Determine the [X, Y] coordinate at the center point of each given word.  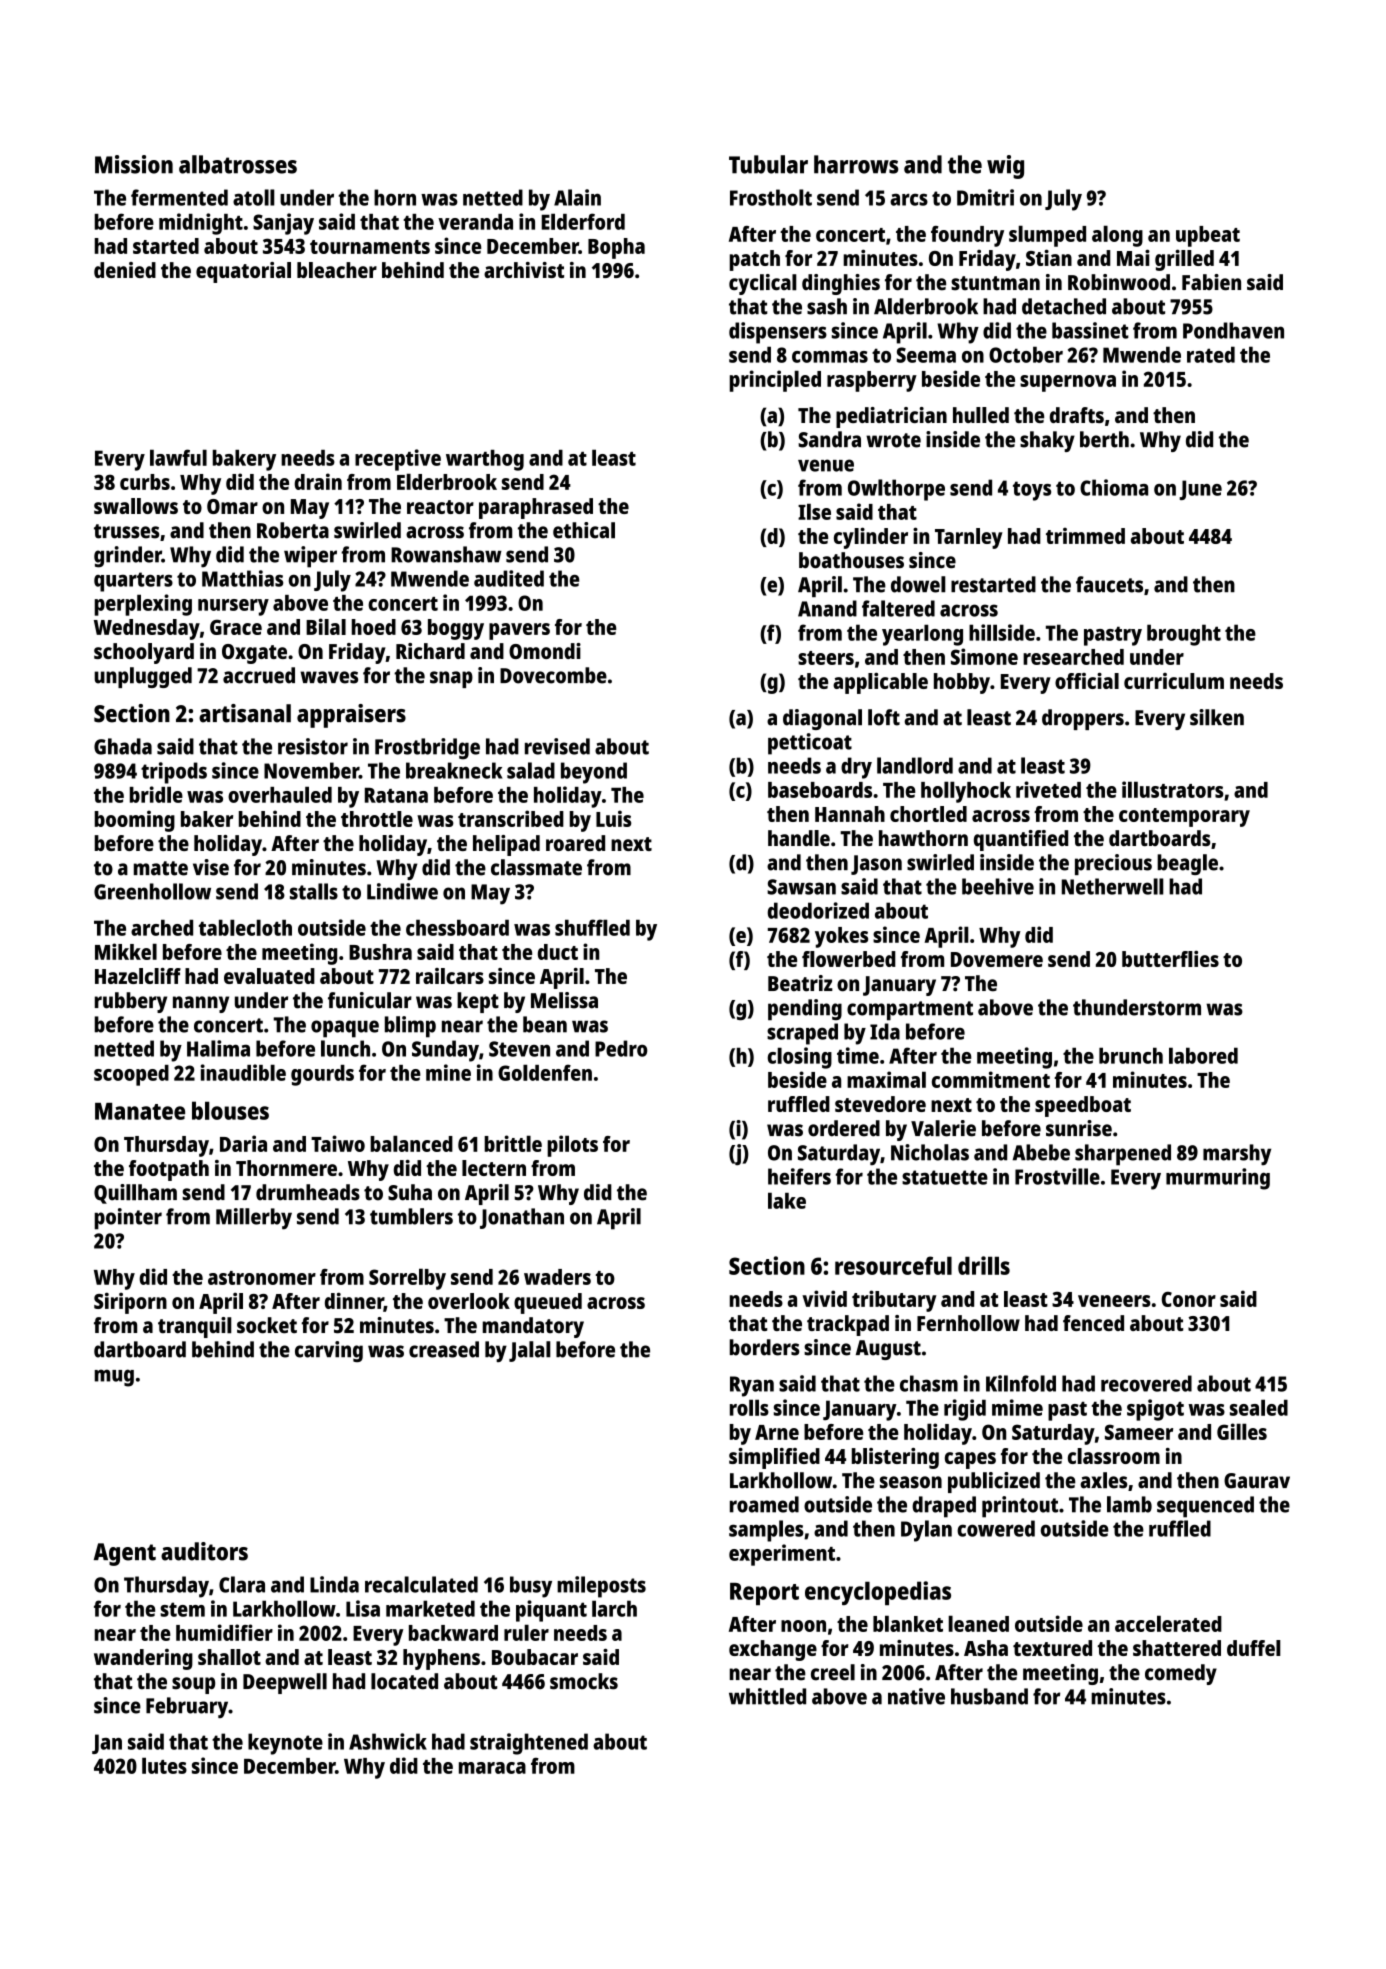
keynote [285, 1744]
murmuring [1218, 1179]
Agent [125, 1554]
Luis [613, 818]
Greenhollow [152, 891]
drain [318, 481]
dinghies [841, 284]
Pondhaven [1233, 330]
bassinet [1090, 330]
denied [125, 270]
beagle [1187, 864]
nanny [201, 1004]
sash [827, 306]
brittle [513, 1143]
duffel [1254, 1648]
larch [614, 1608]
